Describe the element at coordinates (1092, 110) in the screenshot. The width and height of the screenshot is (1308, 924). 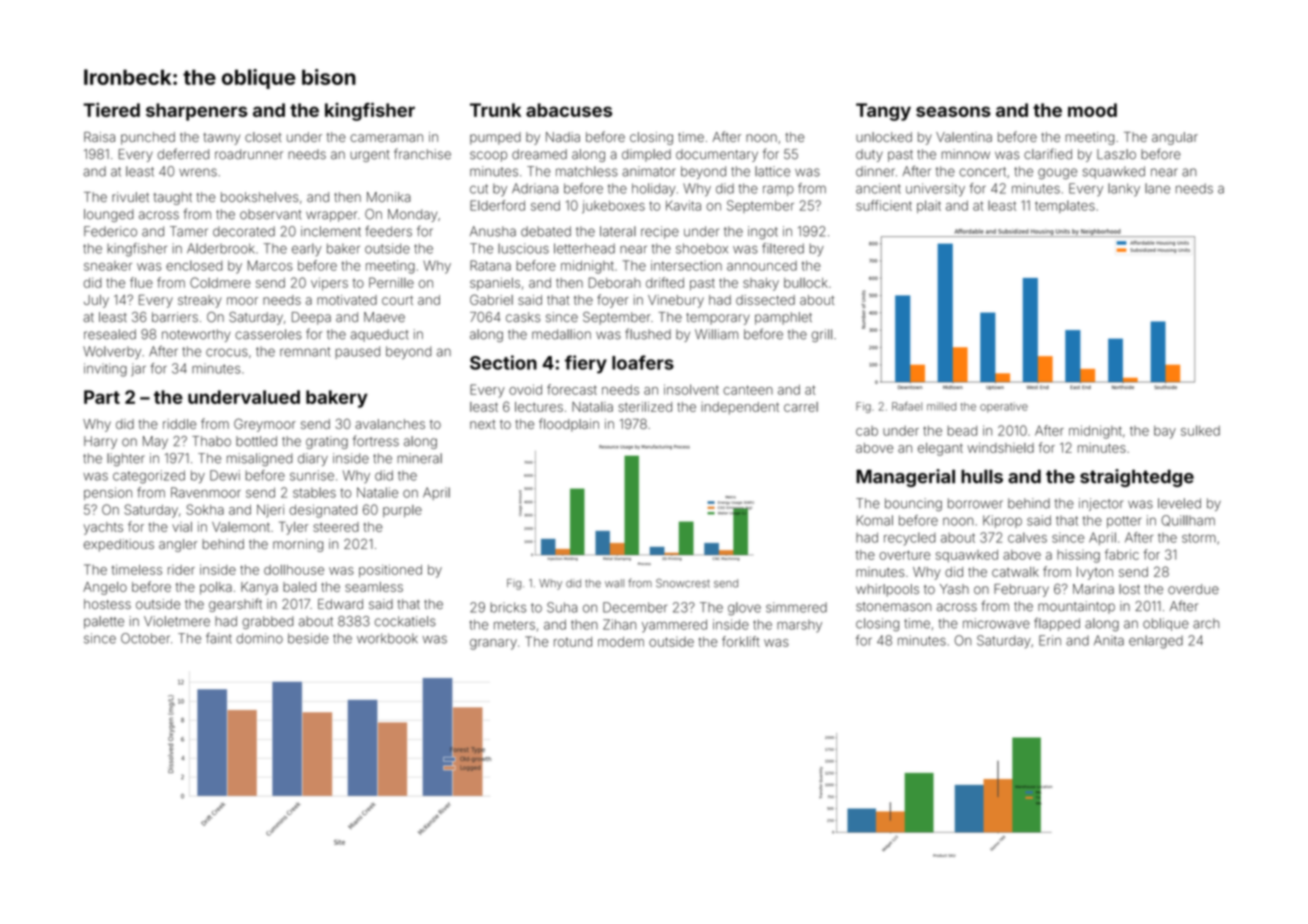
I see `mood` at that location.
